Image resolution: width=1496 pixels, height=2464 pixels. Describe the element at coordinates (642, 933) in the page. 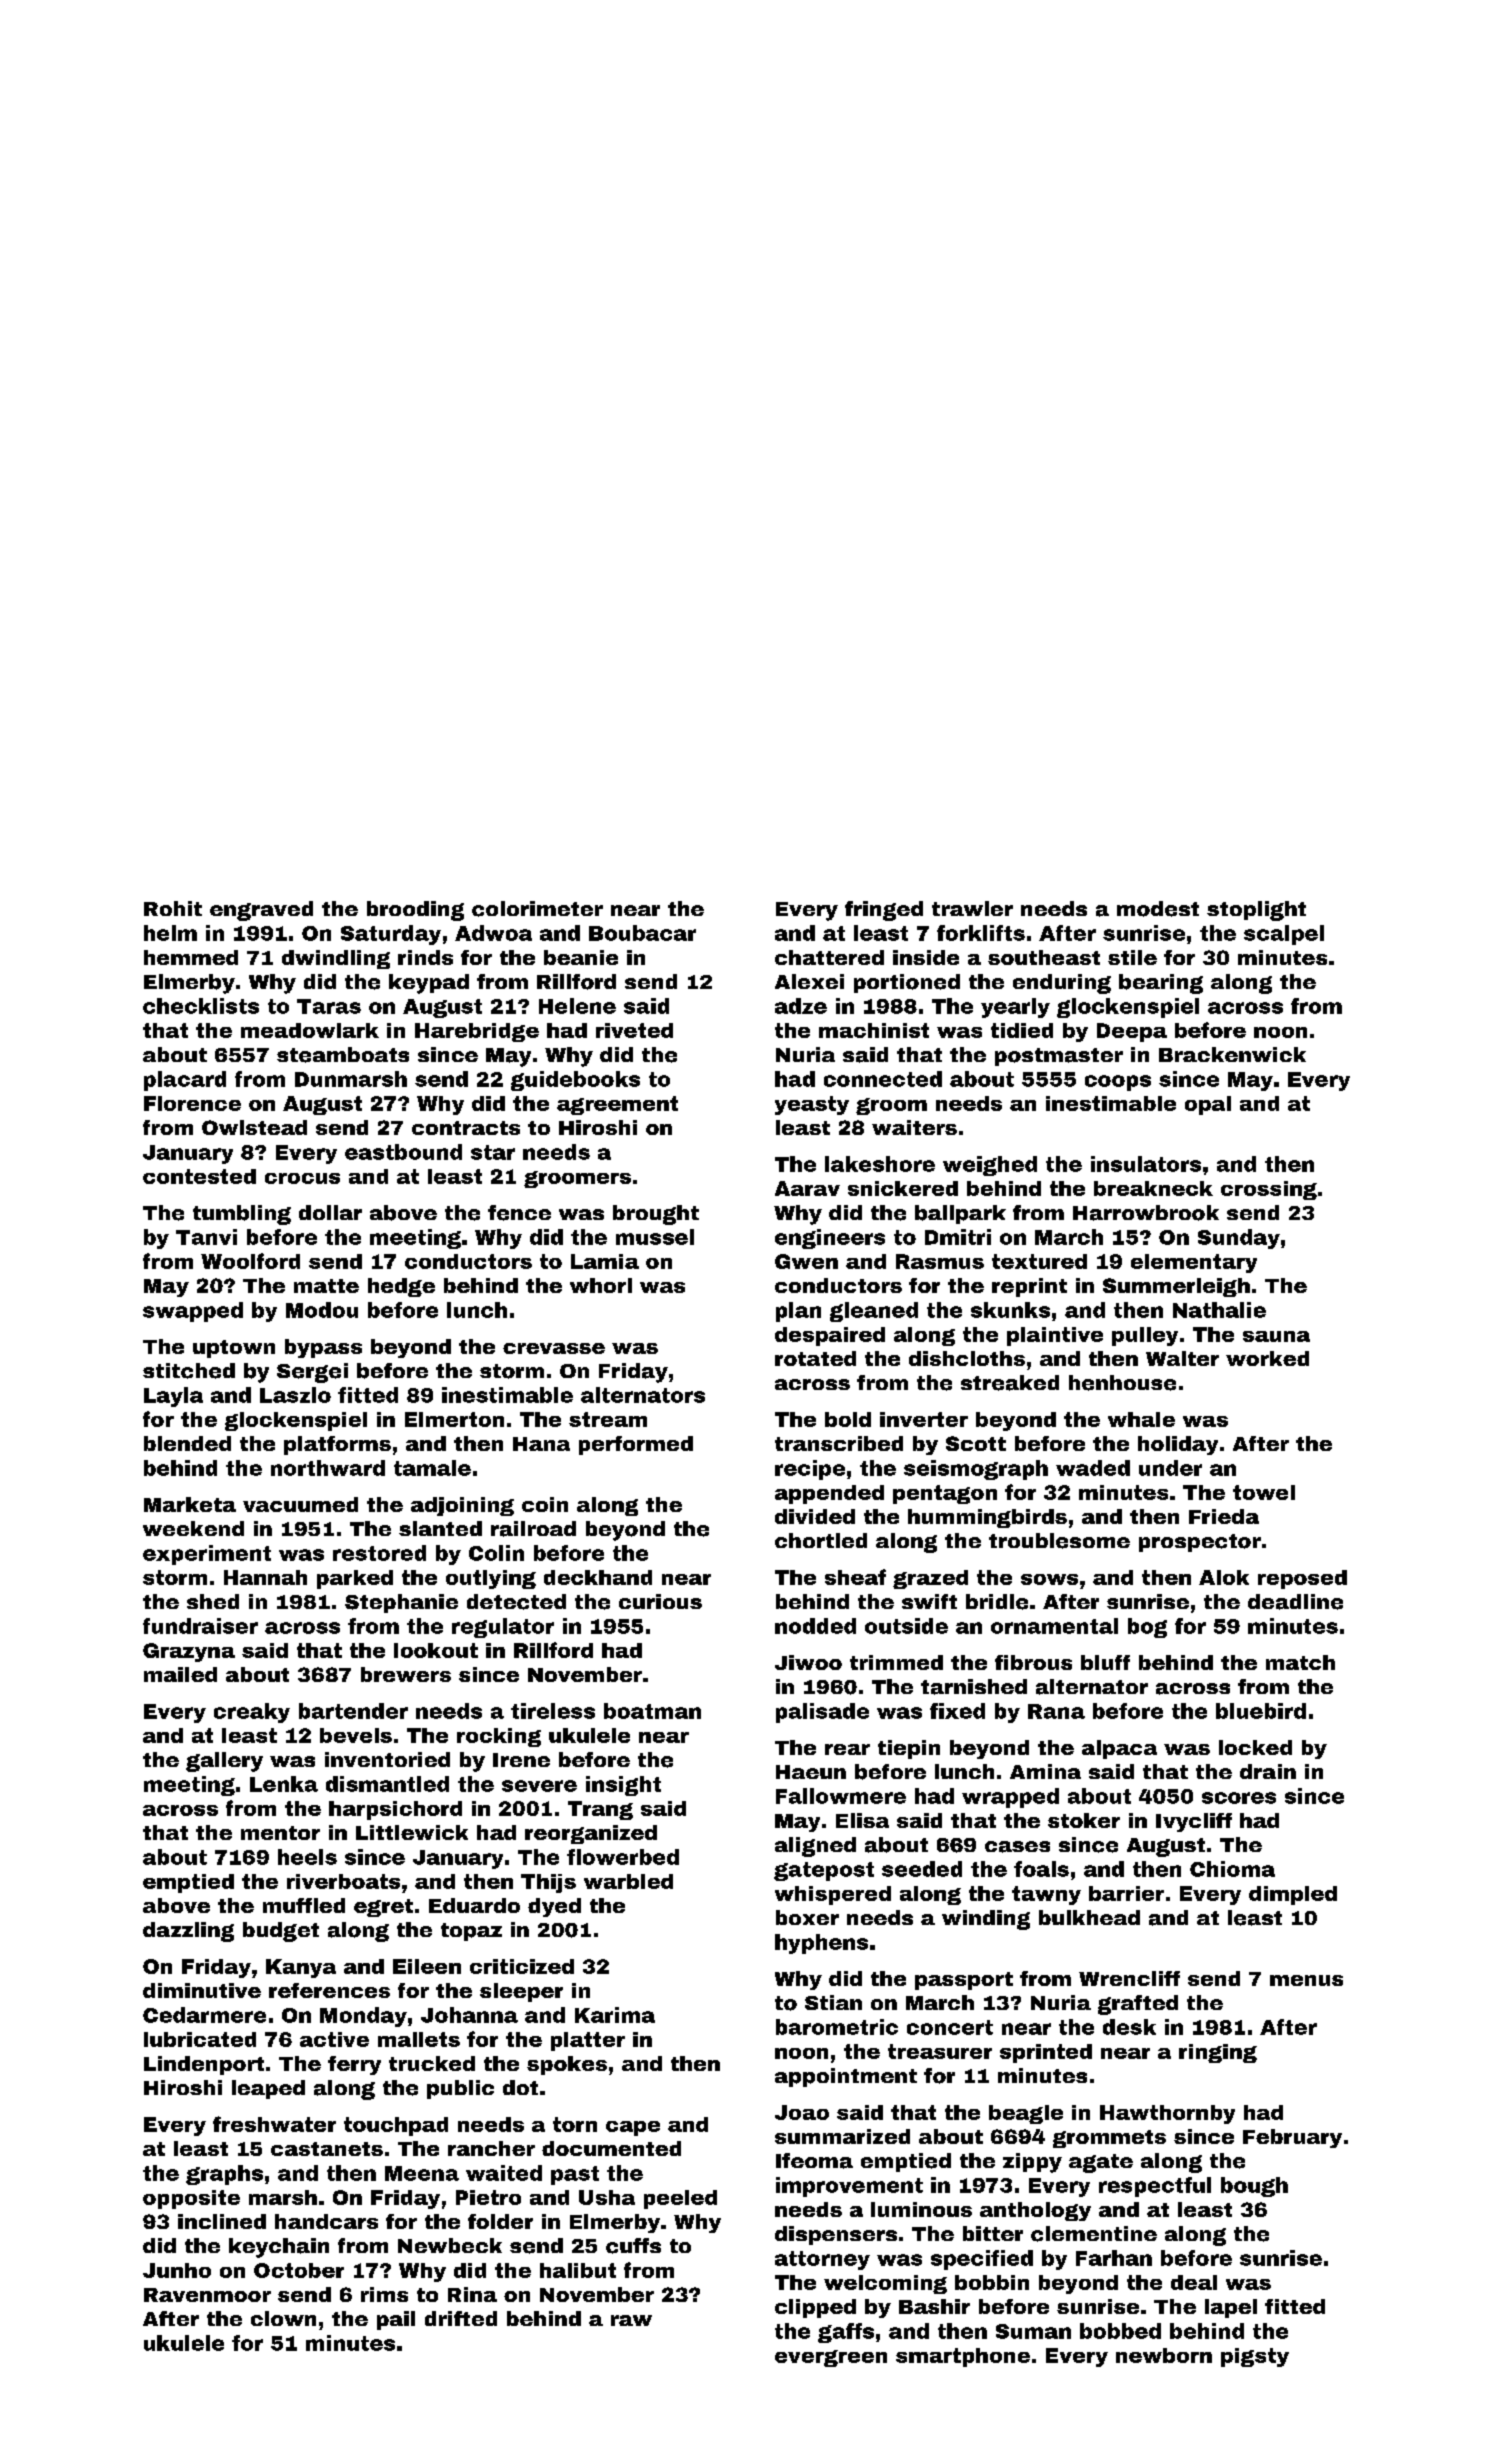

I see `Boubacar` at that location.
